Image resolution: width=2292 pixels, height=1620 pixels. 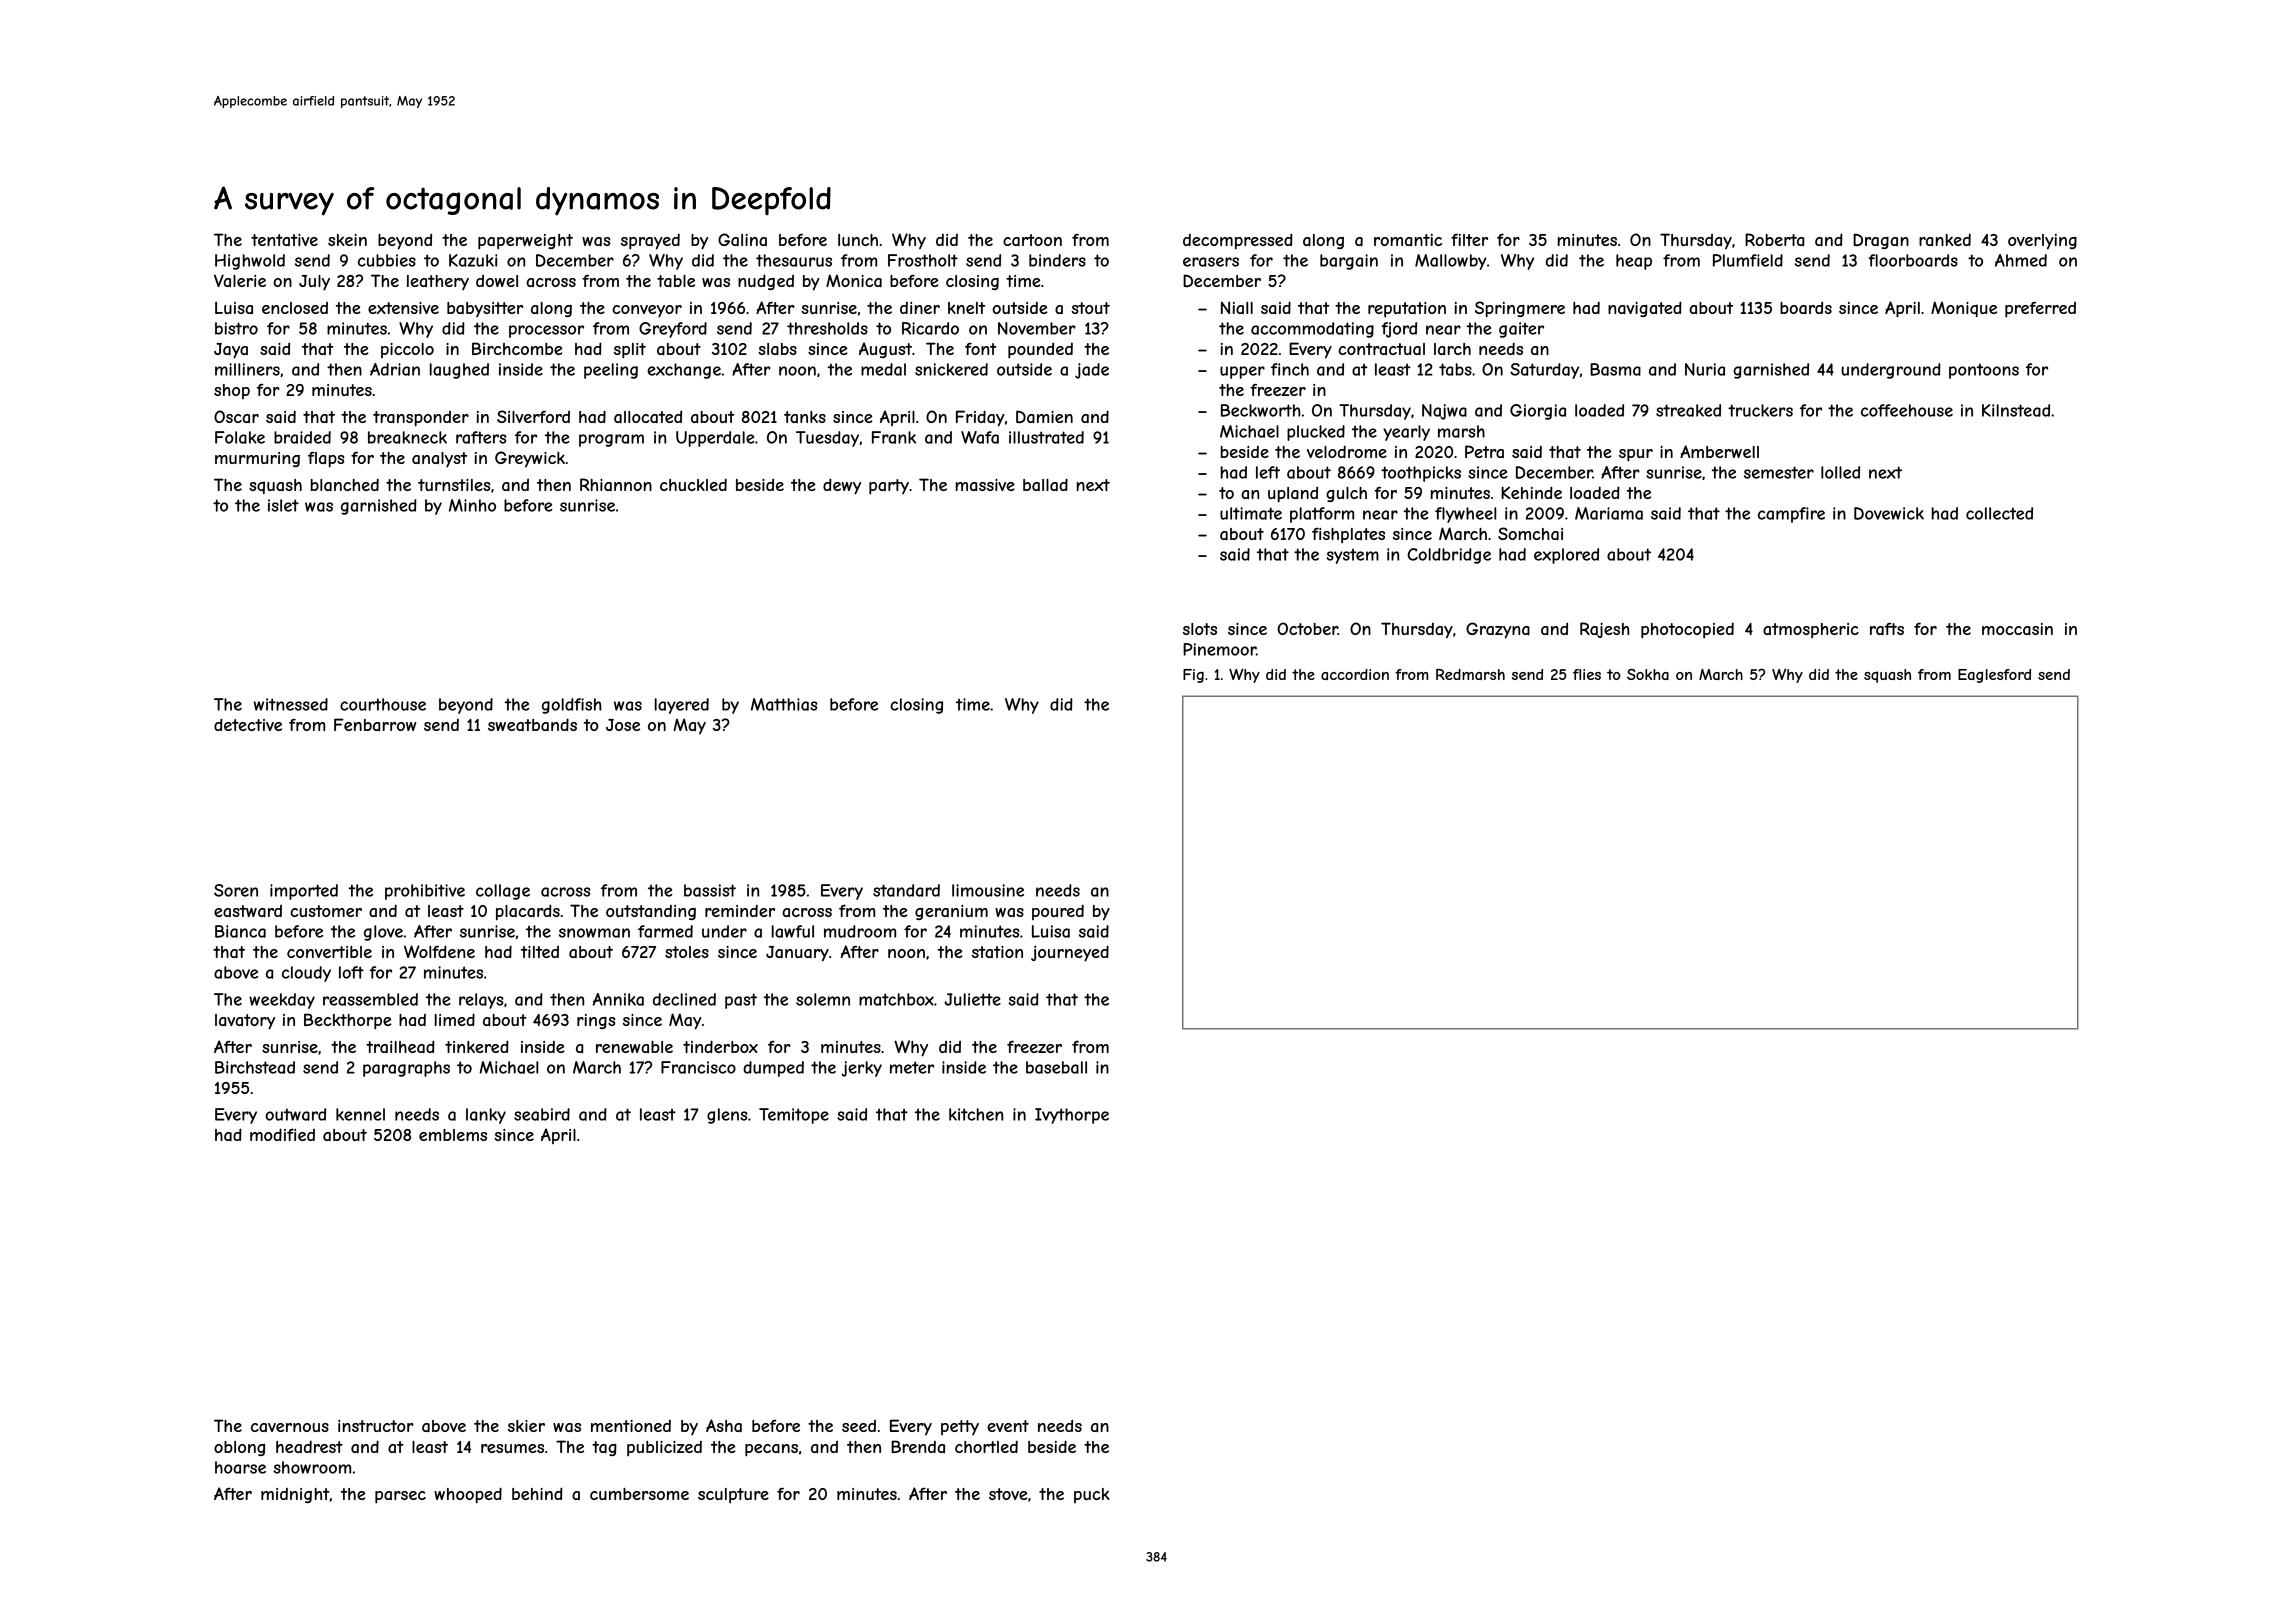 I want to click on puck, so click(x=1092, y=1495).
